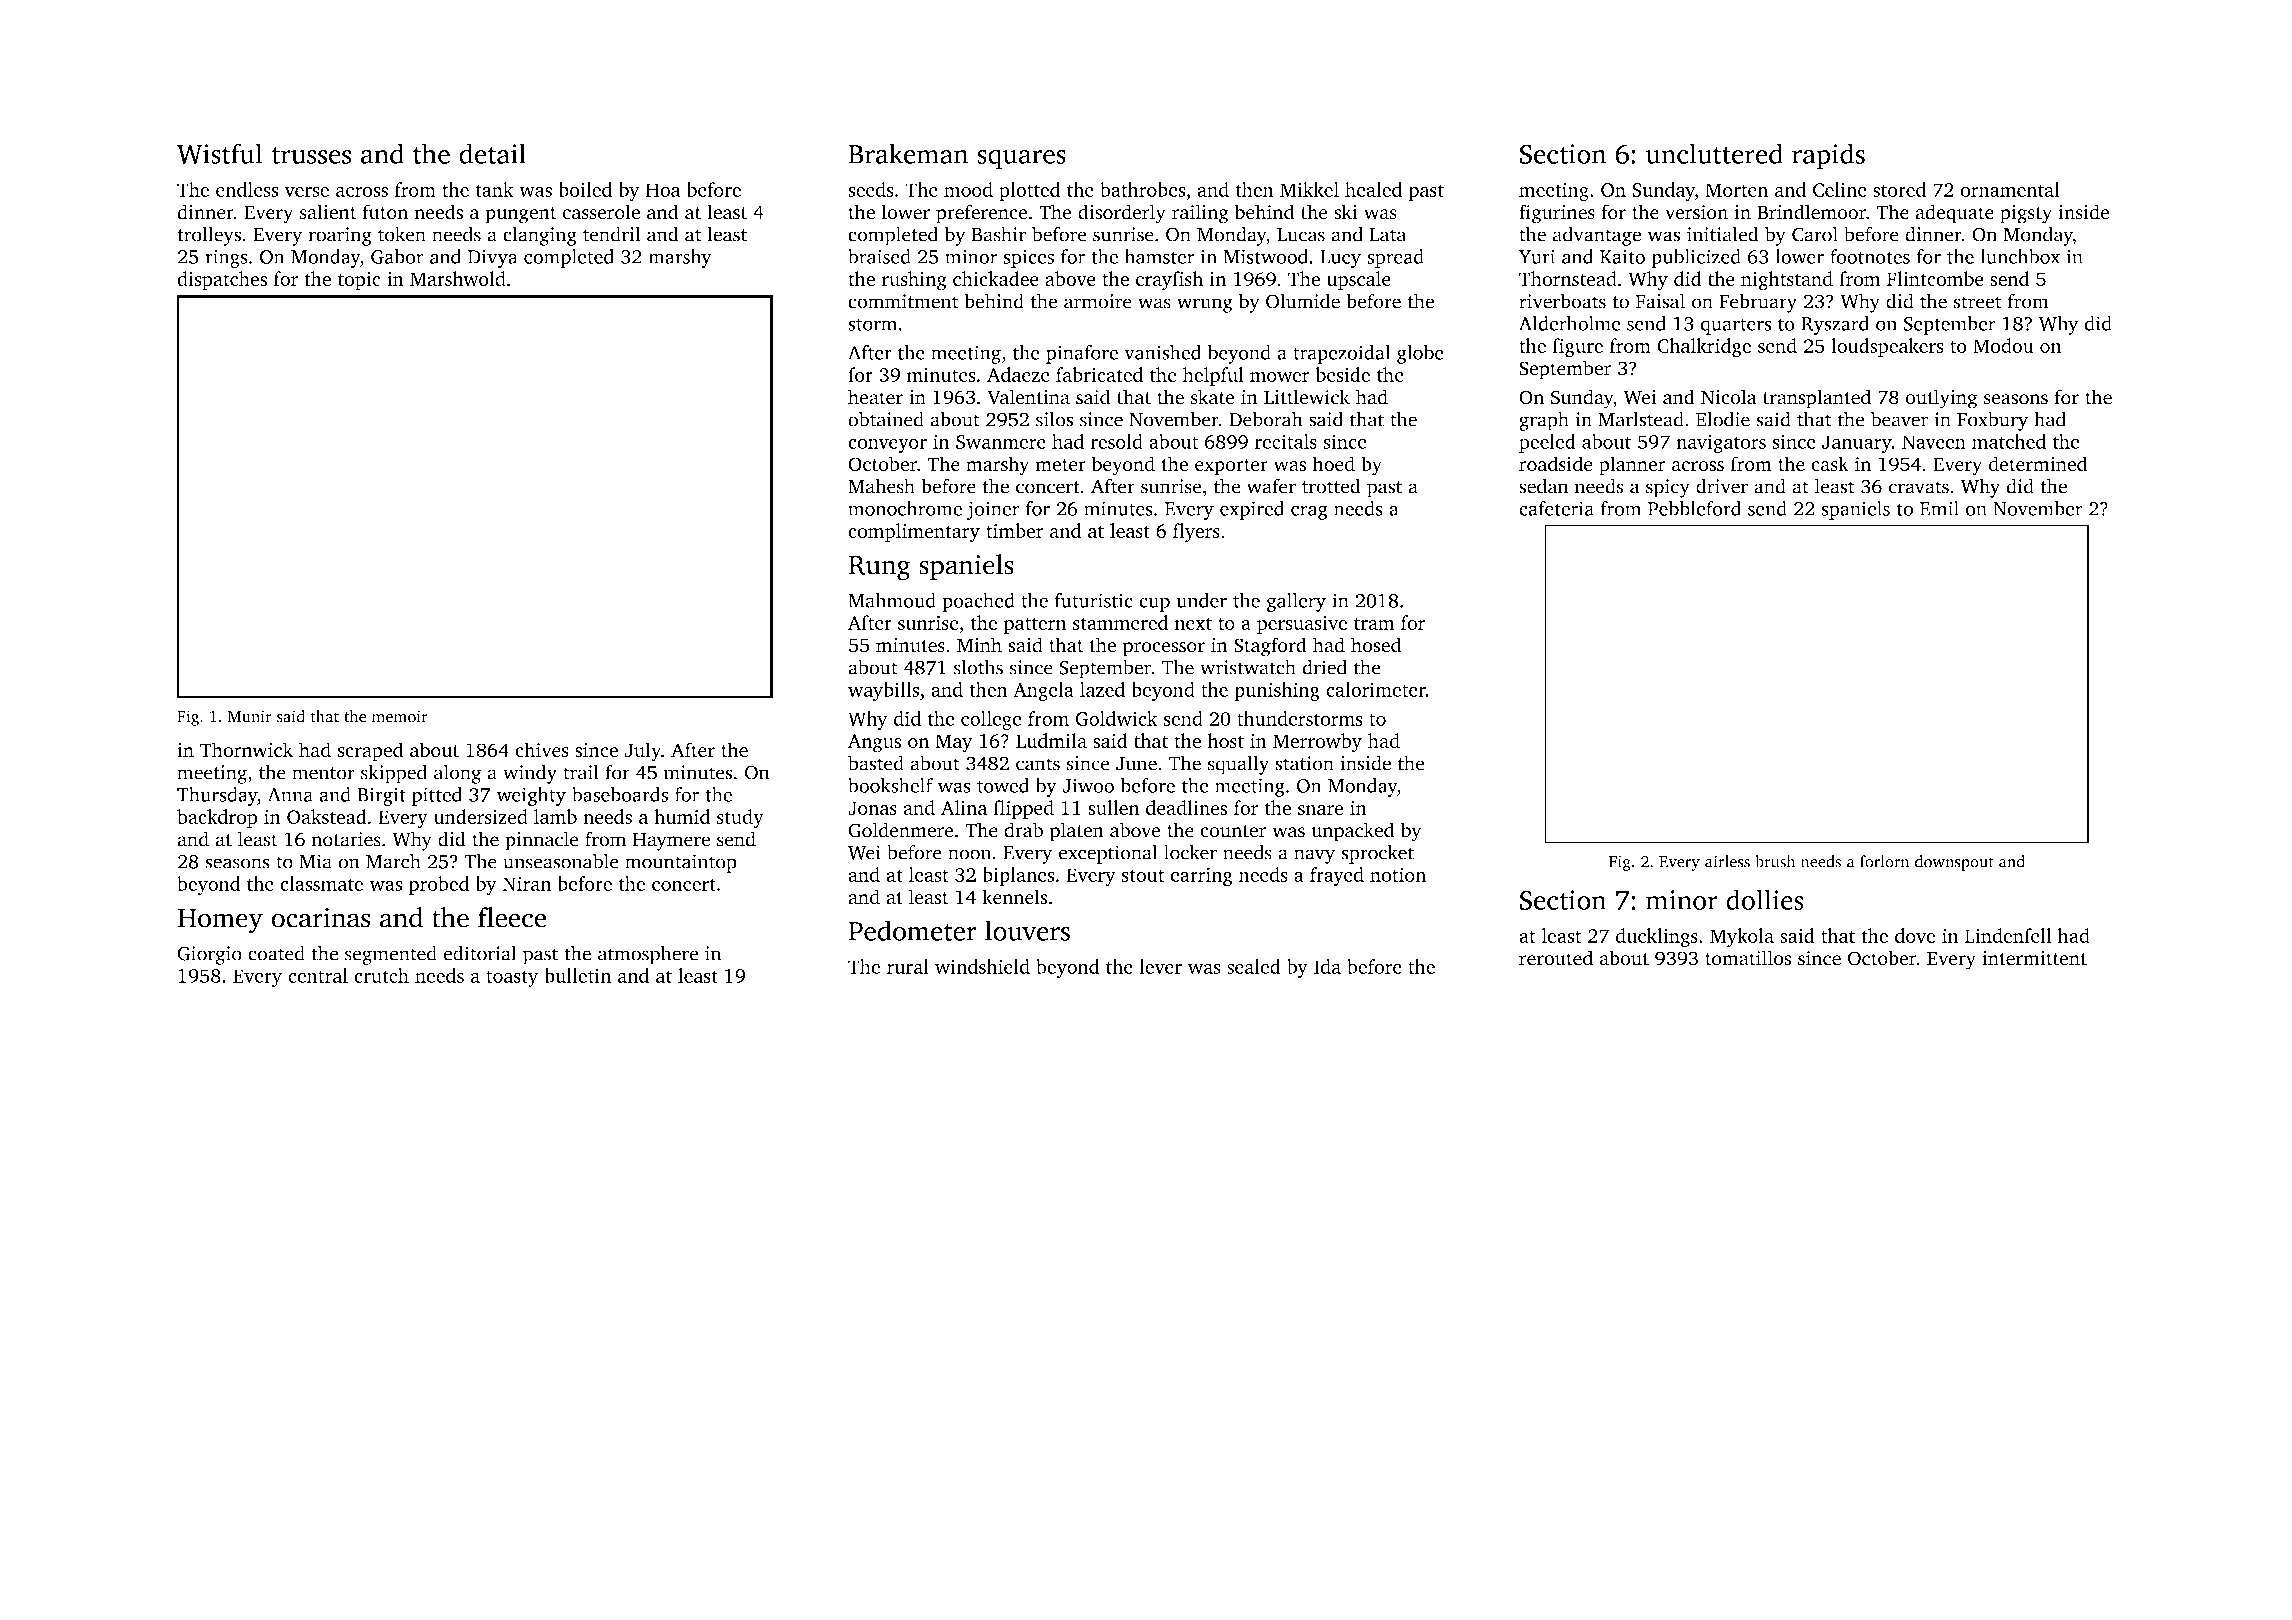 The width and height of the document is (2292, 1620). Describe the element at coordinates (1266, 256) in the document. I see `Mistwood` at that location.
